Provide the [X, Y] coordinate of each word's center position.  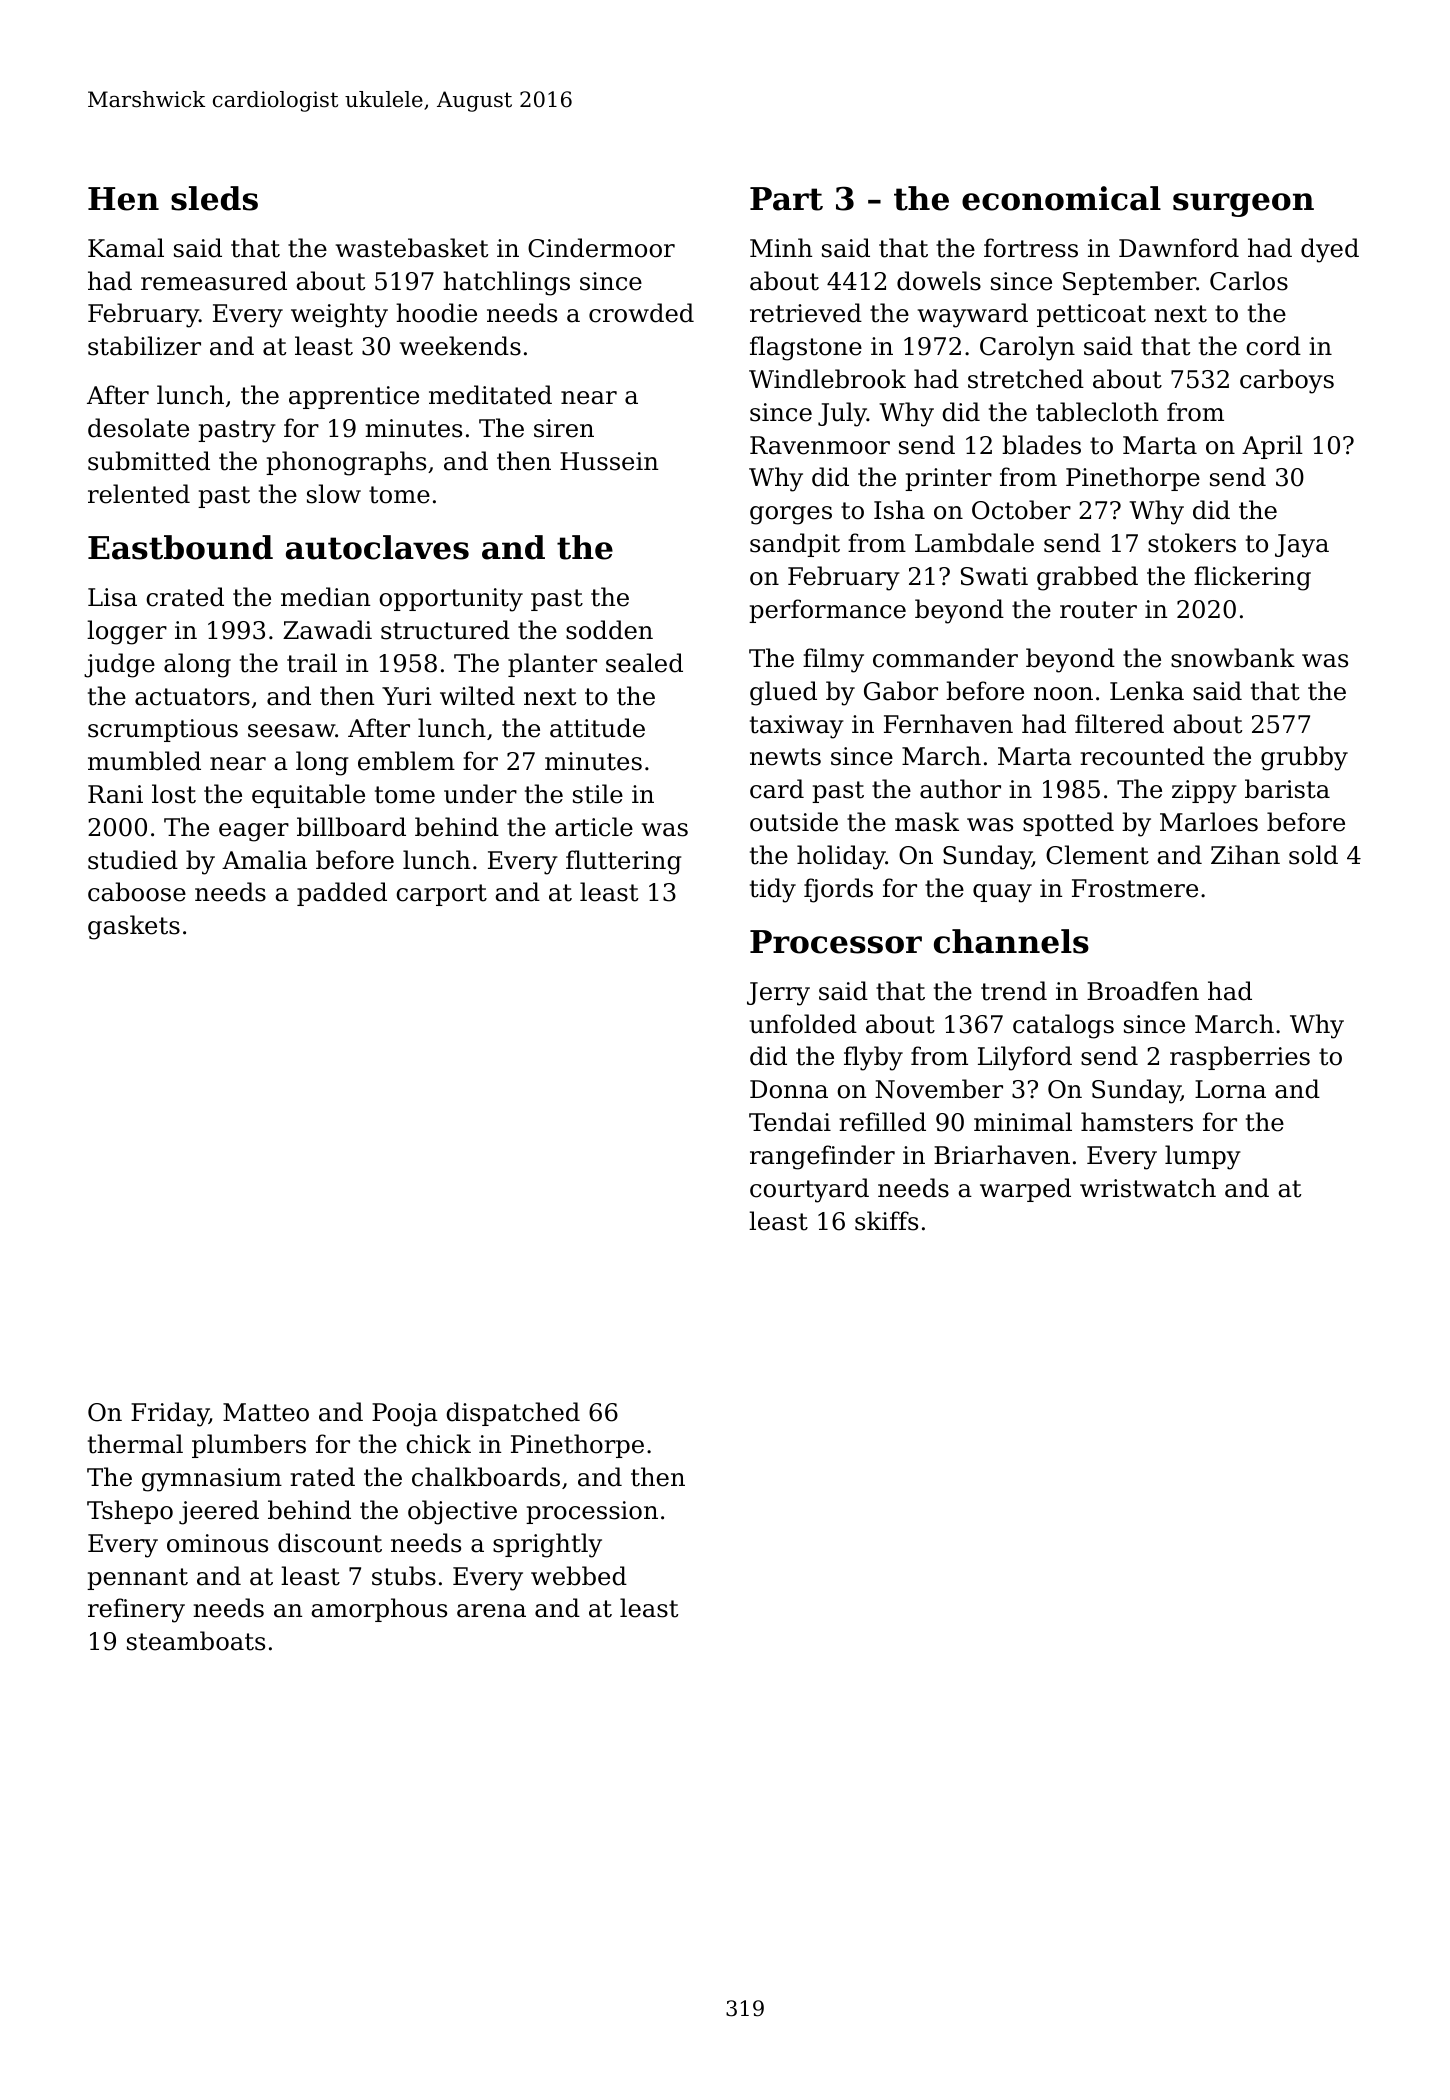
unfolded [803, 1024]
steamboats [196, 1641]
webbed [579, 1576]
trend [1014, 991]
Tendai [790, 1122]
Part [786, 199]
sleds [214, 198]
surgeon [1243, 205]
